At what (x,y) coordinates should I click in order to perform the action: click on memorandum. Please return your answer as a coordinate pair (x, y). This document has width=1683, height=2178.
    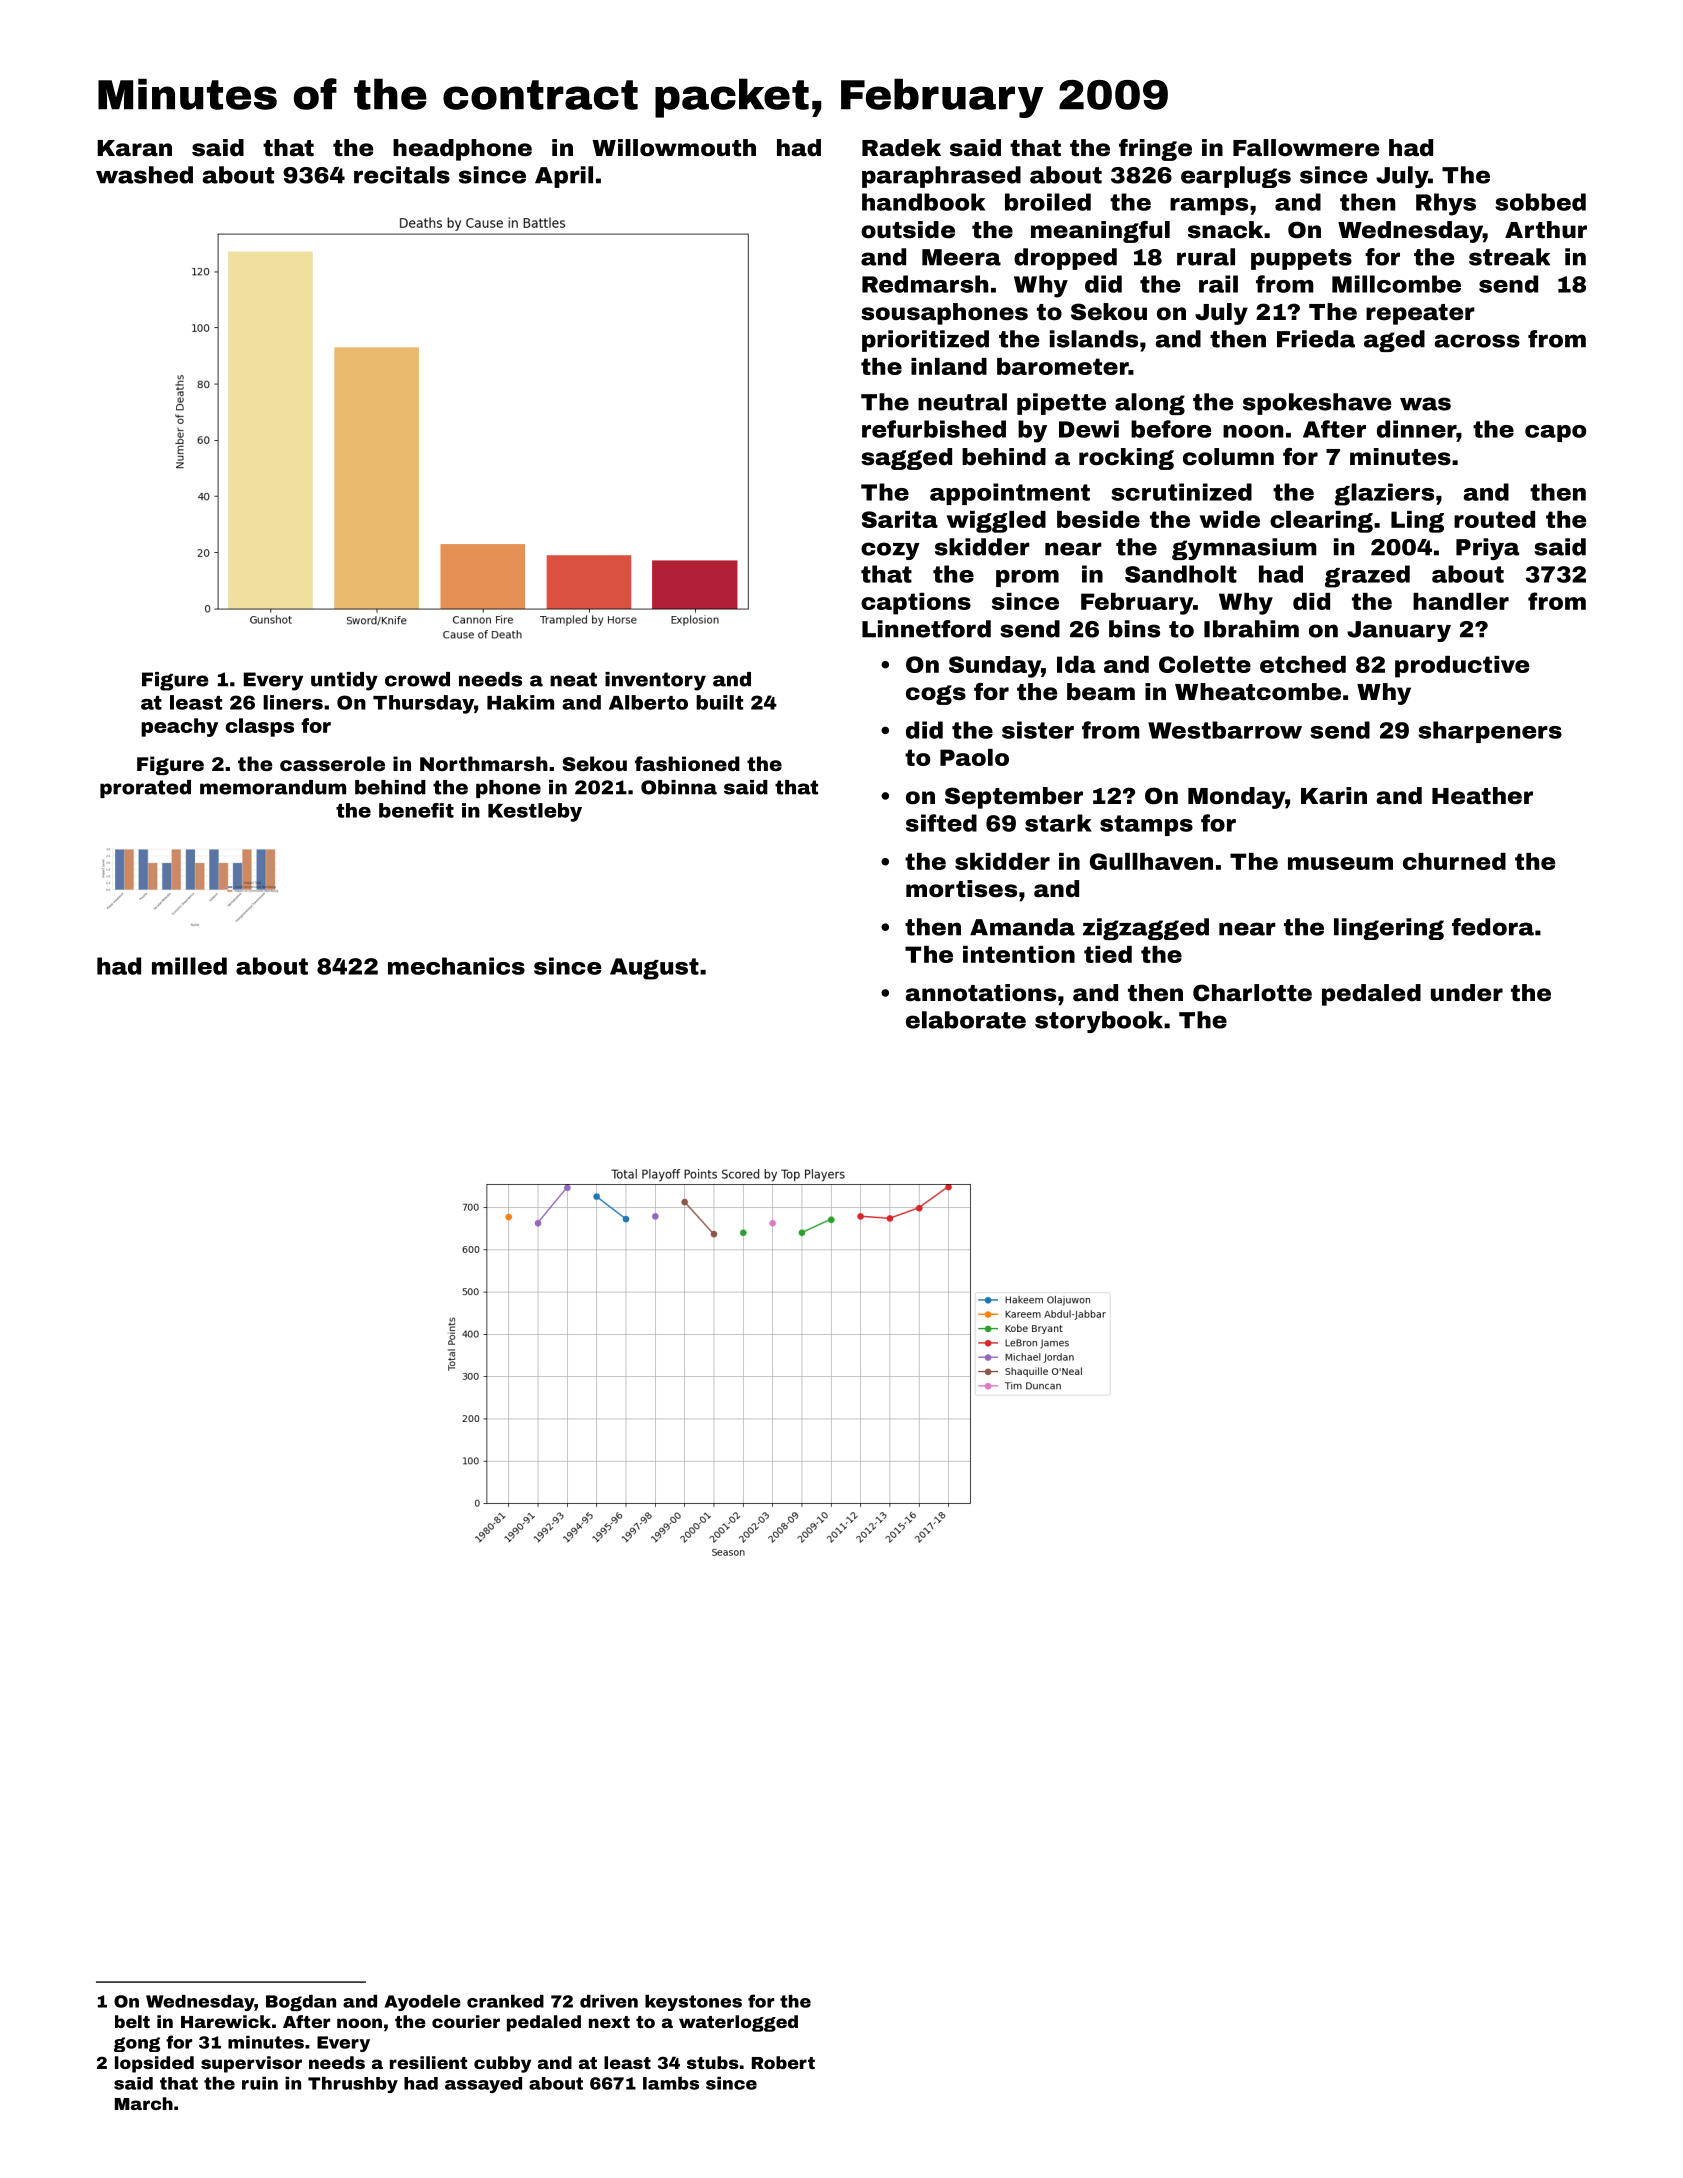
    Looking at the image, I should click on (273, 787).
